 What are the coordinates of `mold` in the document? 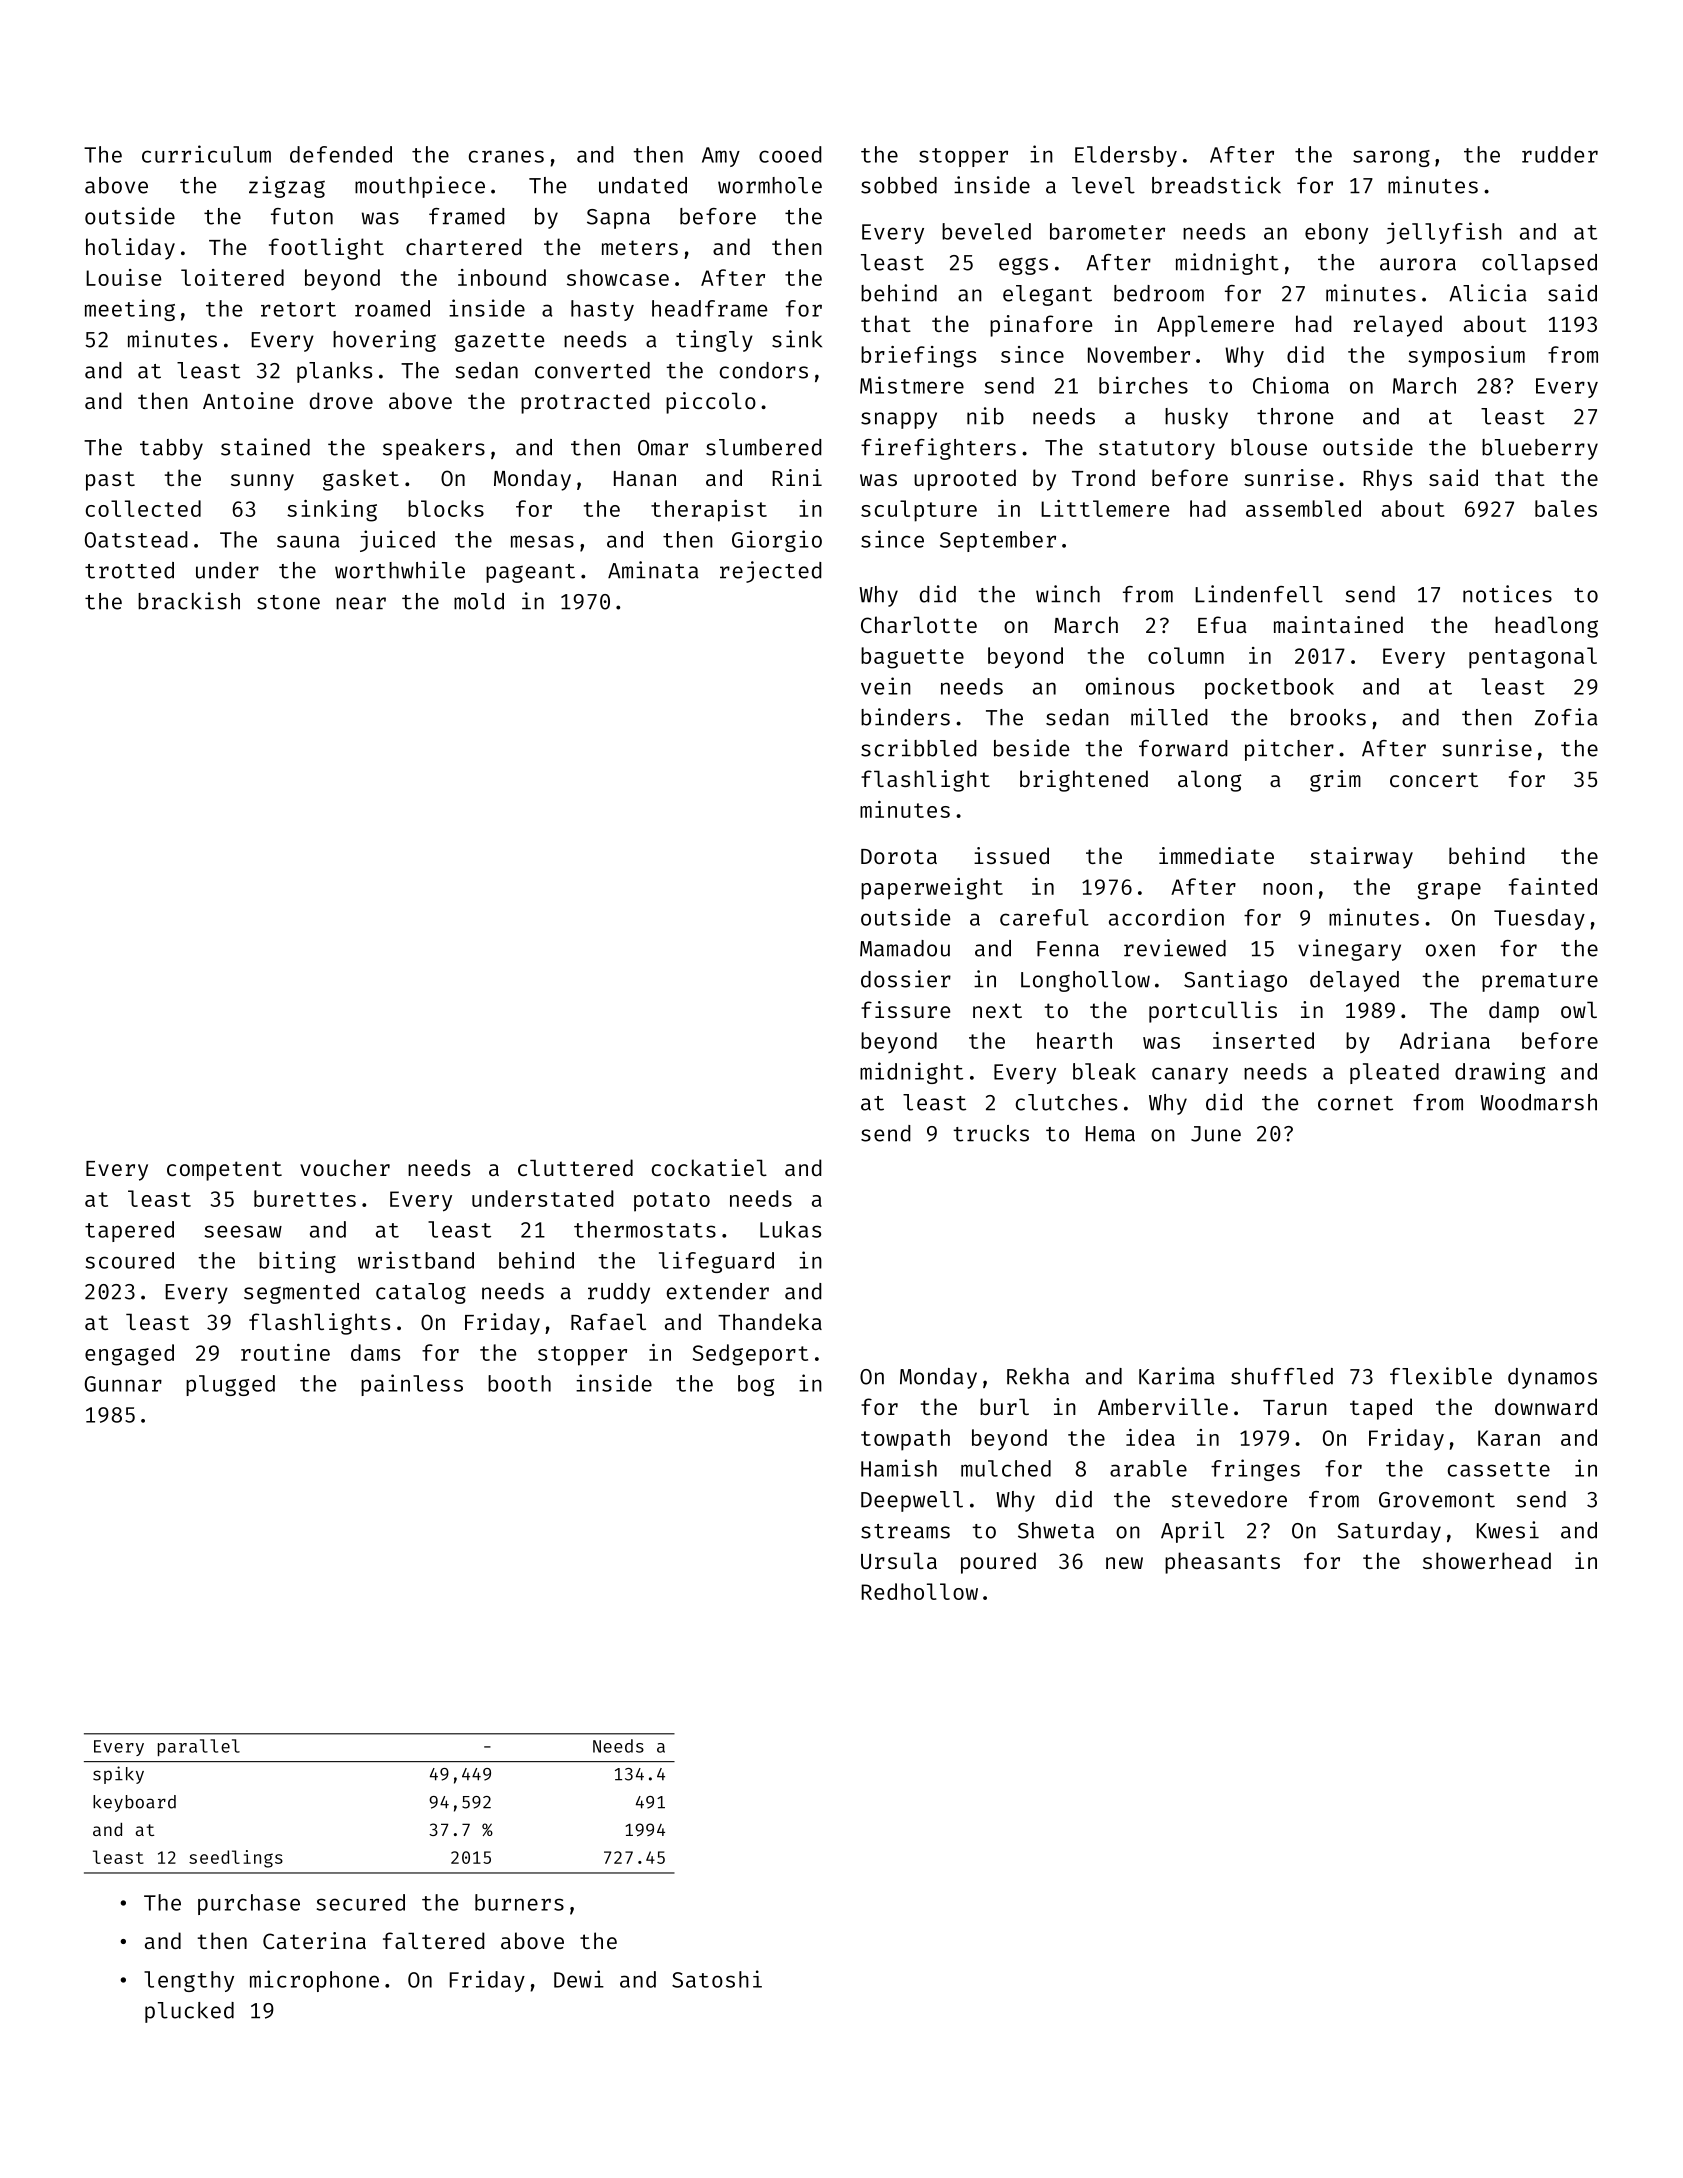 It's located at (479, 601).
